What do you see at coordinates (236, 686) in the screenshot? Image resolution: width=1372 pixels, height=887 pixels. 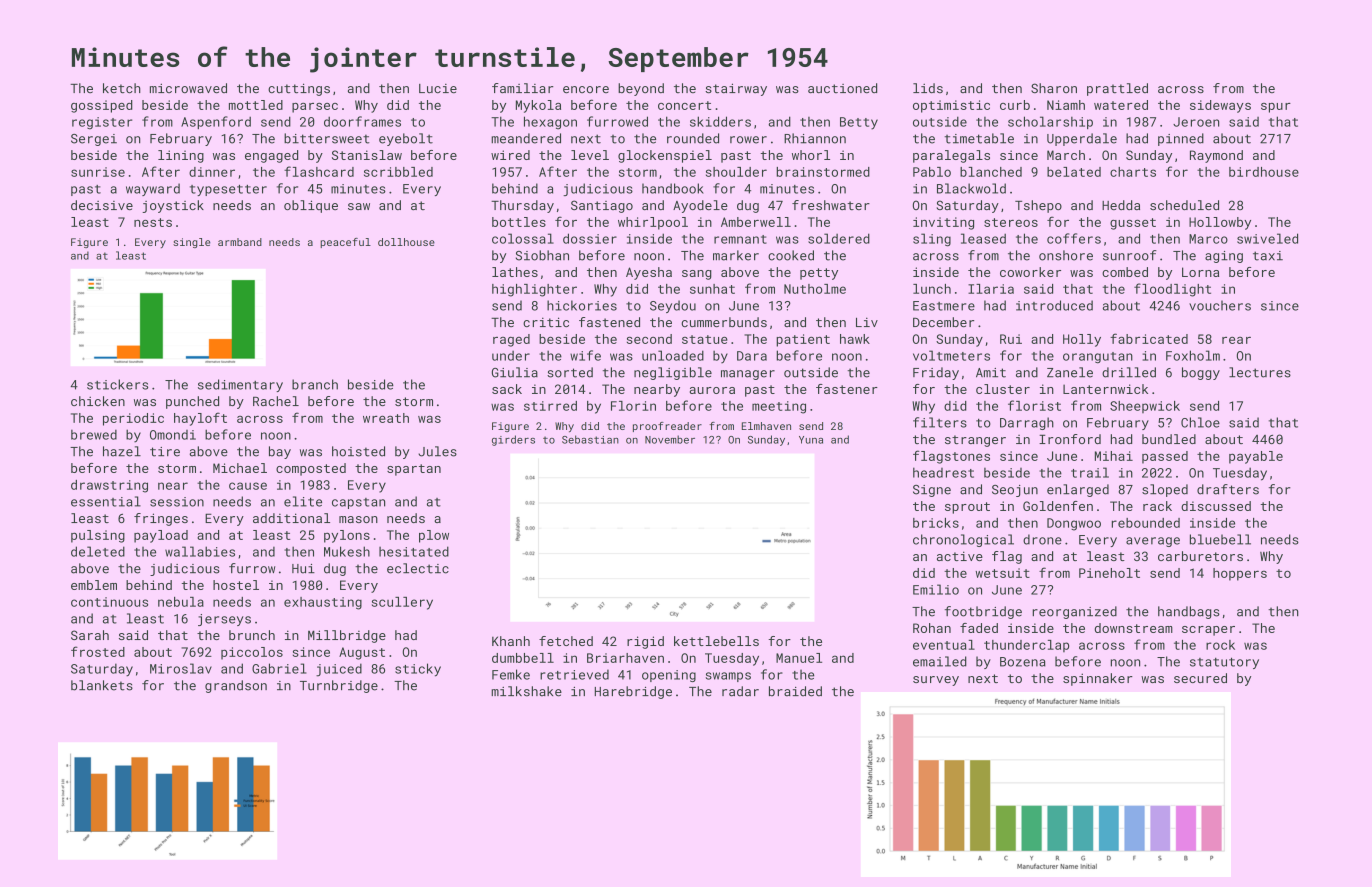 I see `grandson` at bounding box center [236, 686].
